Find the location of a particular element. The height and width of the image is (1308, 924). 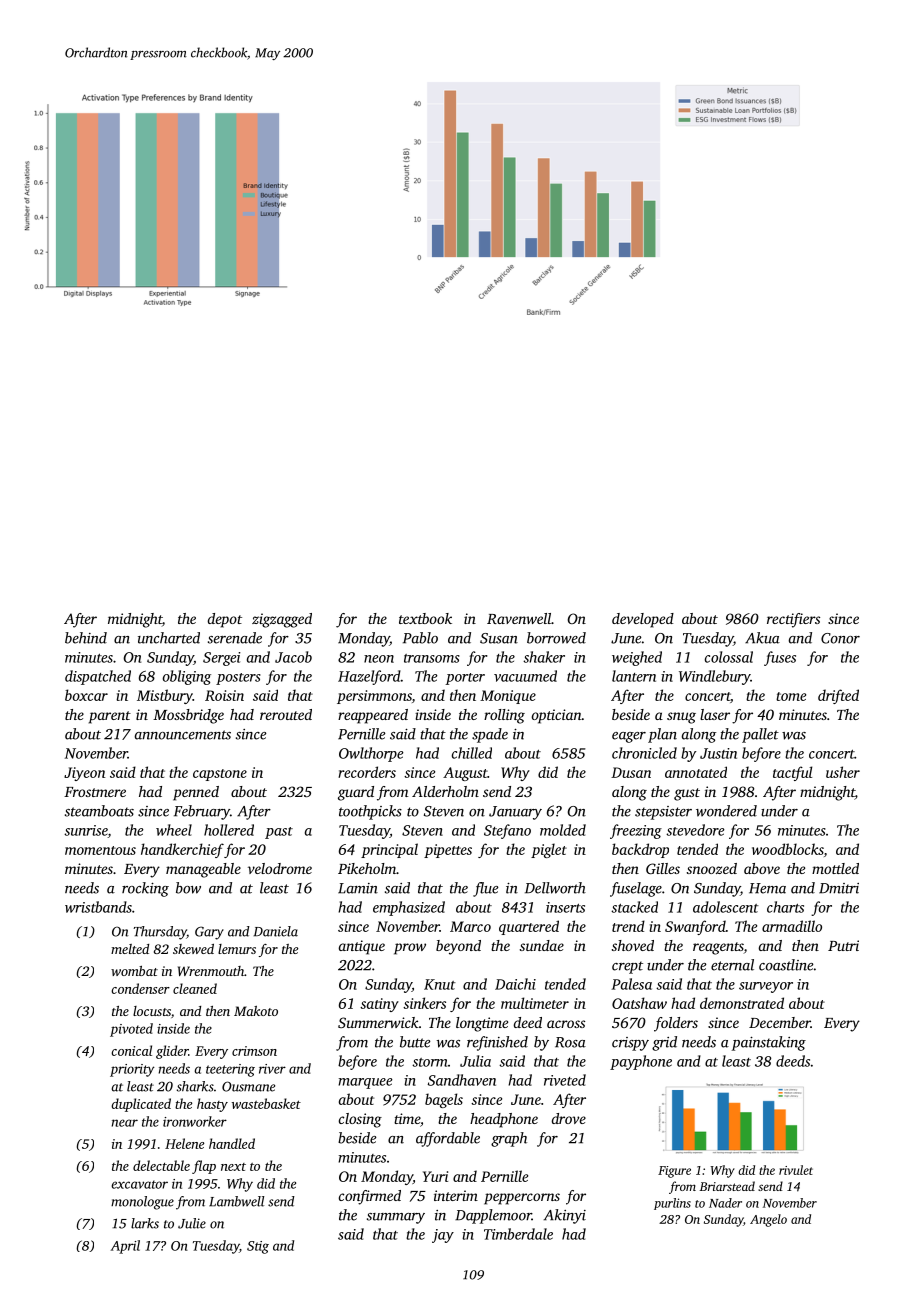

Wrenmouth is located at coordinates (211, 971).
